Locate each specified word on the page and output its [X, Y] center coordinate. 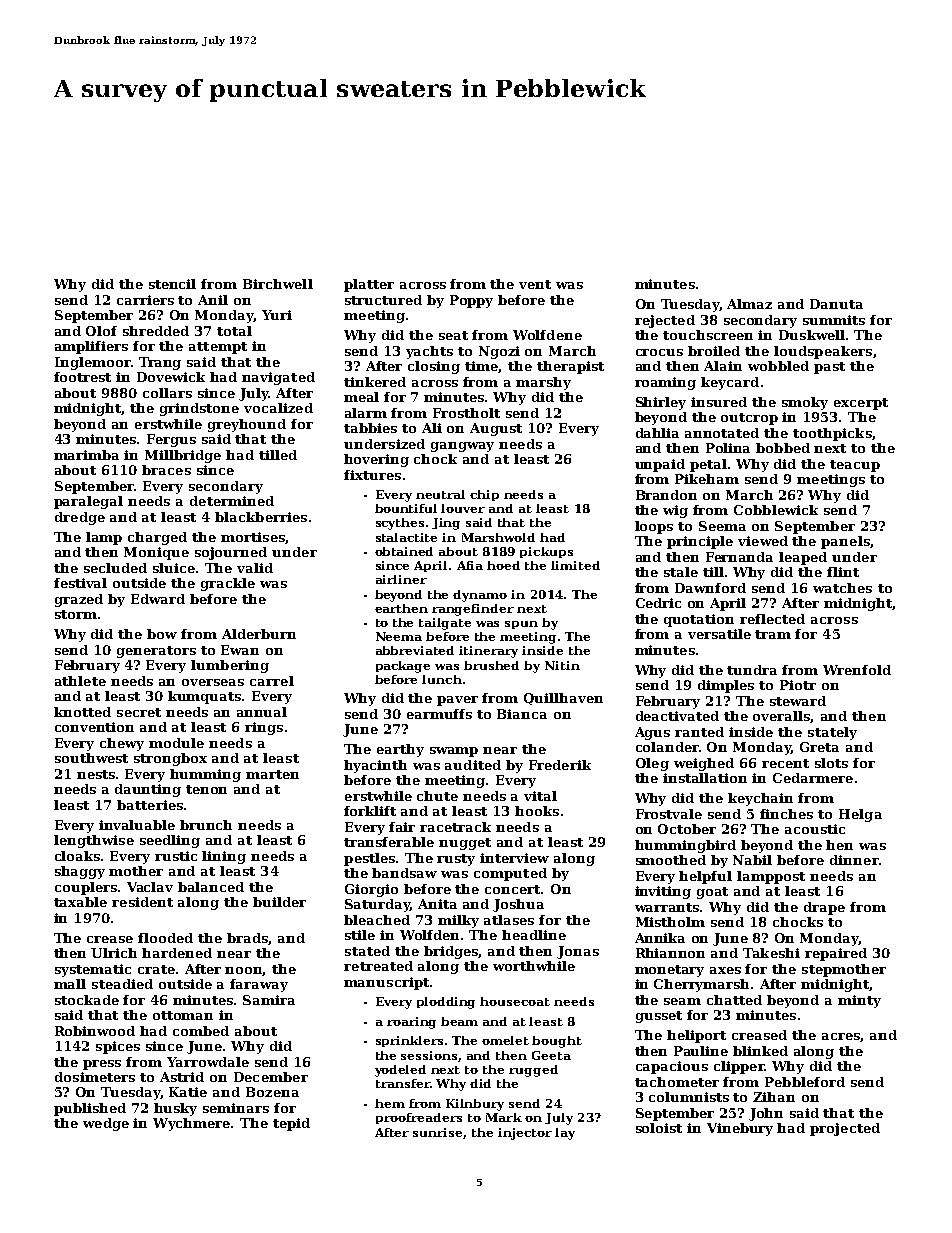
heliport [696, 1036]
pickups [546, 552]
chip [484, 495]
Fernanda [739, 557]
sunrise [437, 1132]
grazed [79, 600]
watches [842, 588]
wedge [106, 1124]
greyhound [247, 425]
